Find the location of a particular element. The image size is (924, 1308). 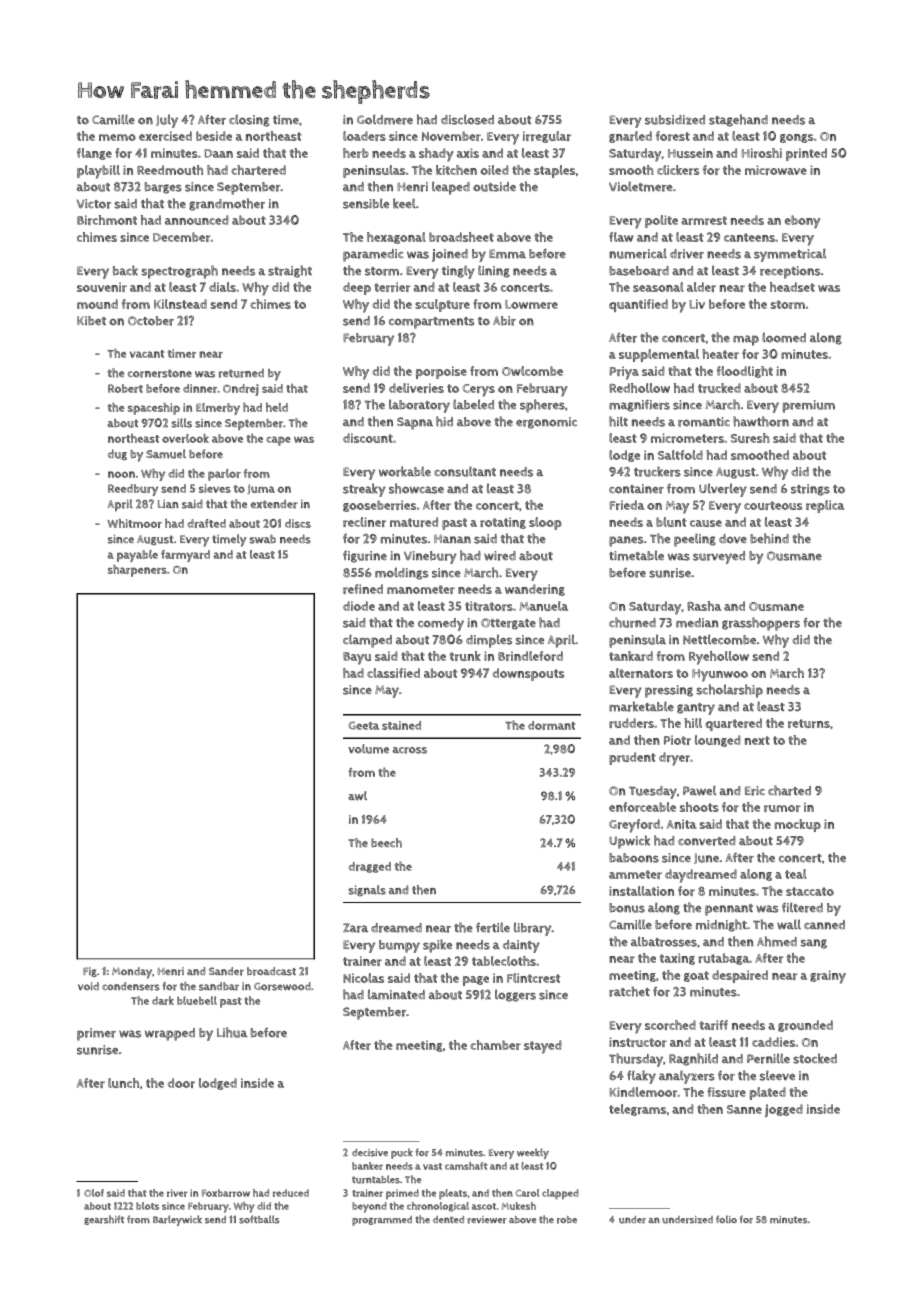

Nettlecombe is located at coordinates (719, 639).
